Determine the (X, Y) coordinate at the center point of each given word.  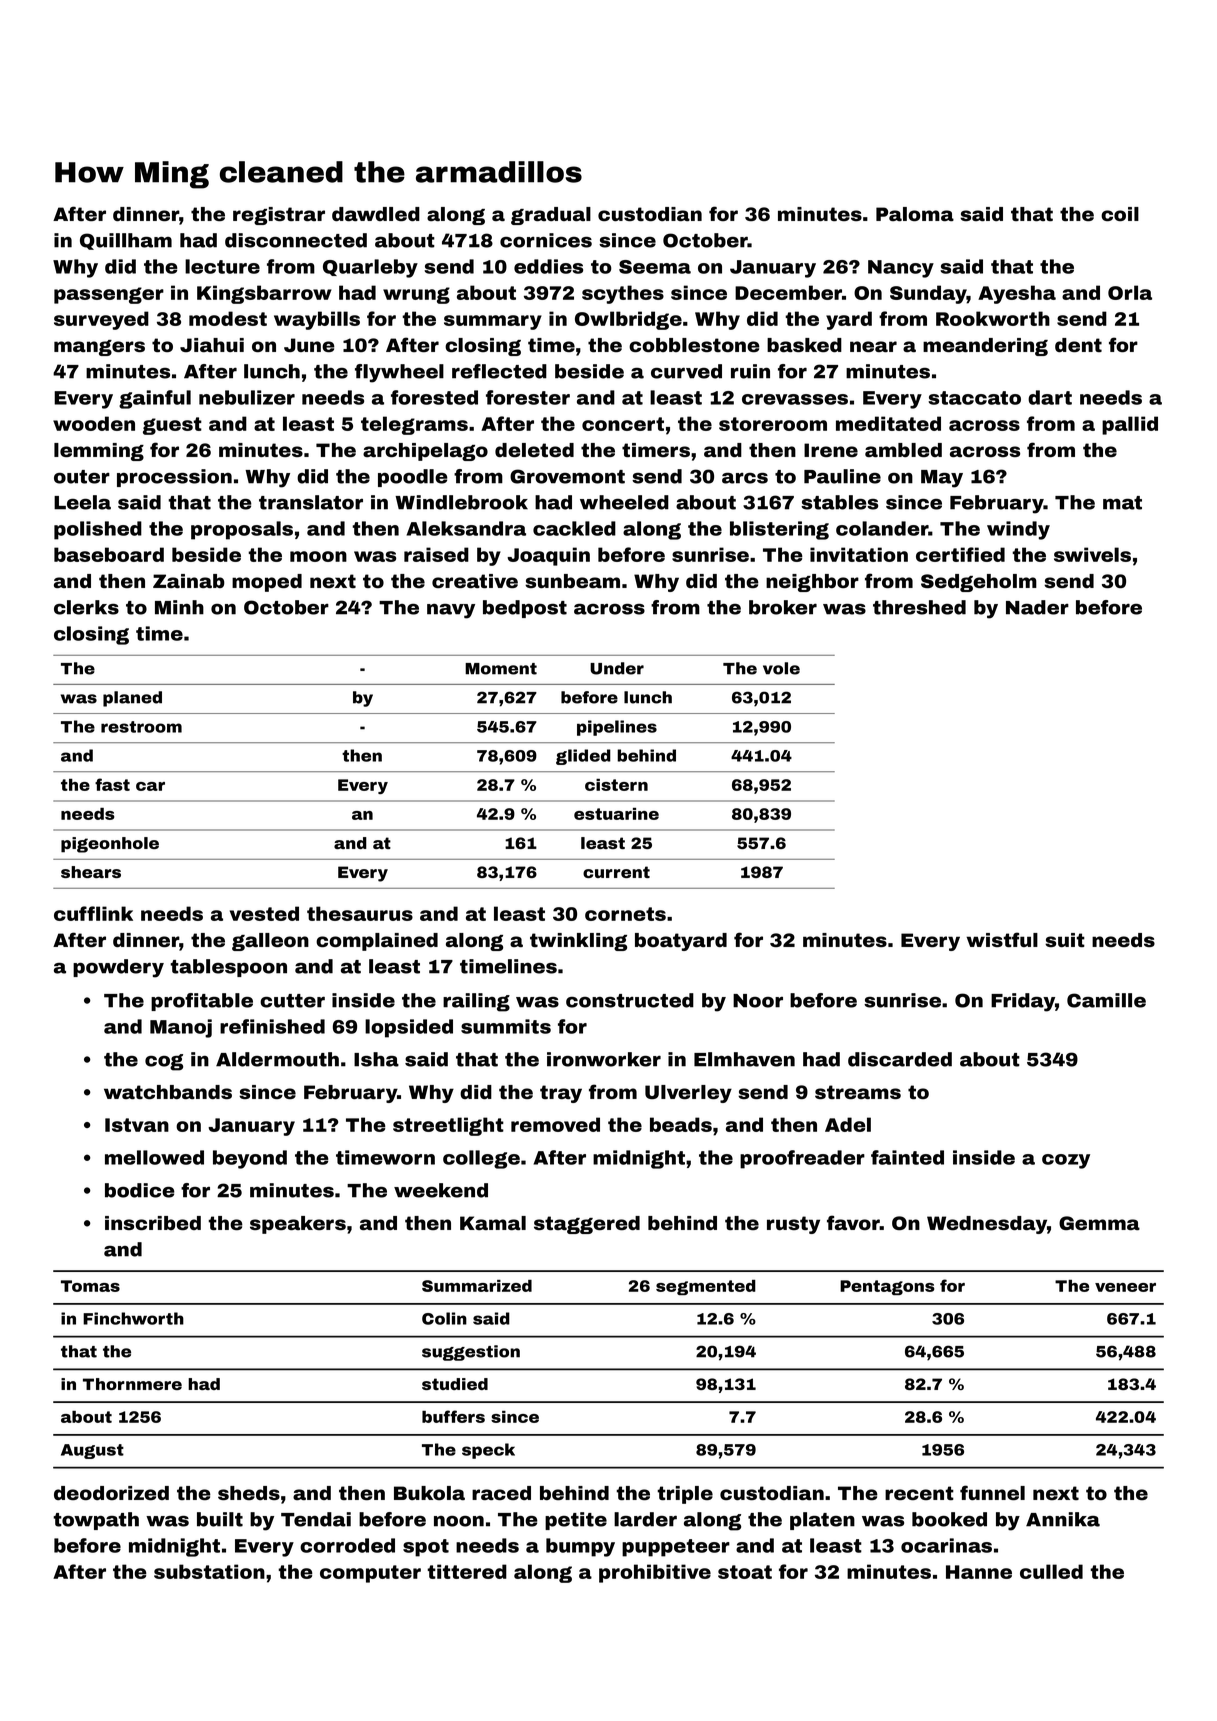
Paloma (915, 214)
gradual (551, 216)
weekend (441, 1190)
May (942, 479)
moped (267, 583)
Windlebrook (461, 502)
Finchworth (133, 1318)
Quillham (126, 241)
